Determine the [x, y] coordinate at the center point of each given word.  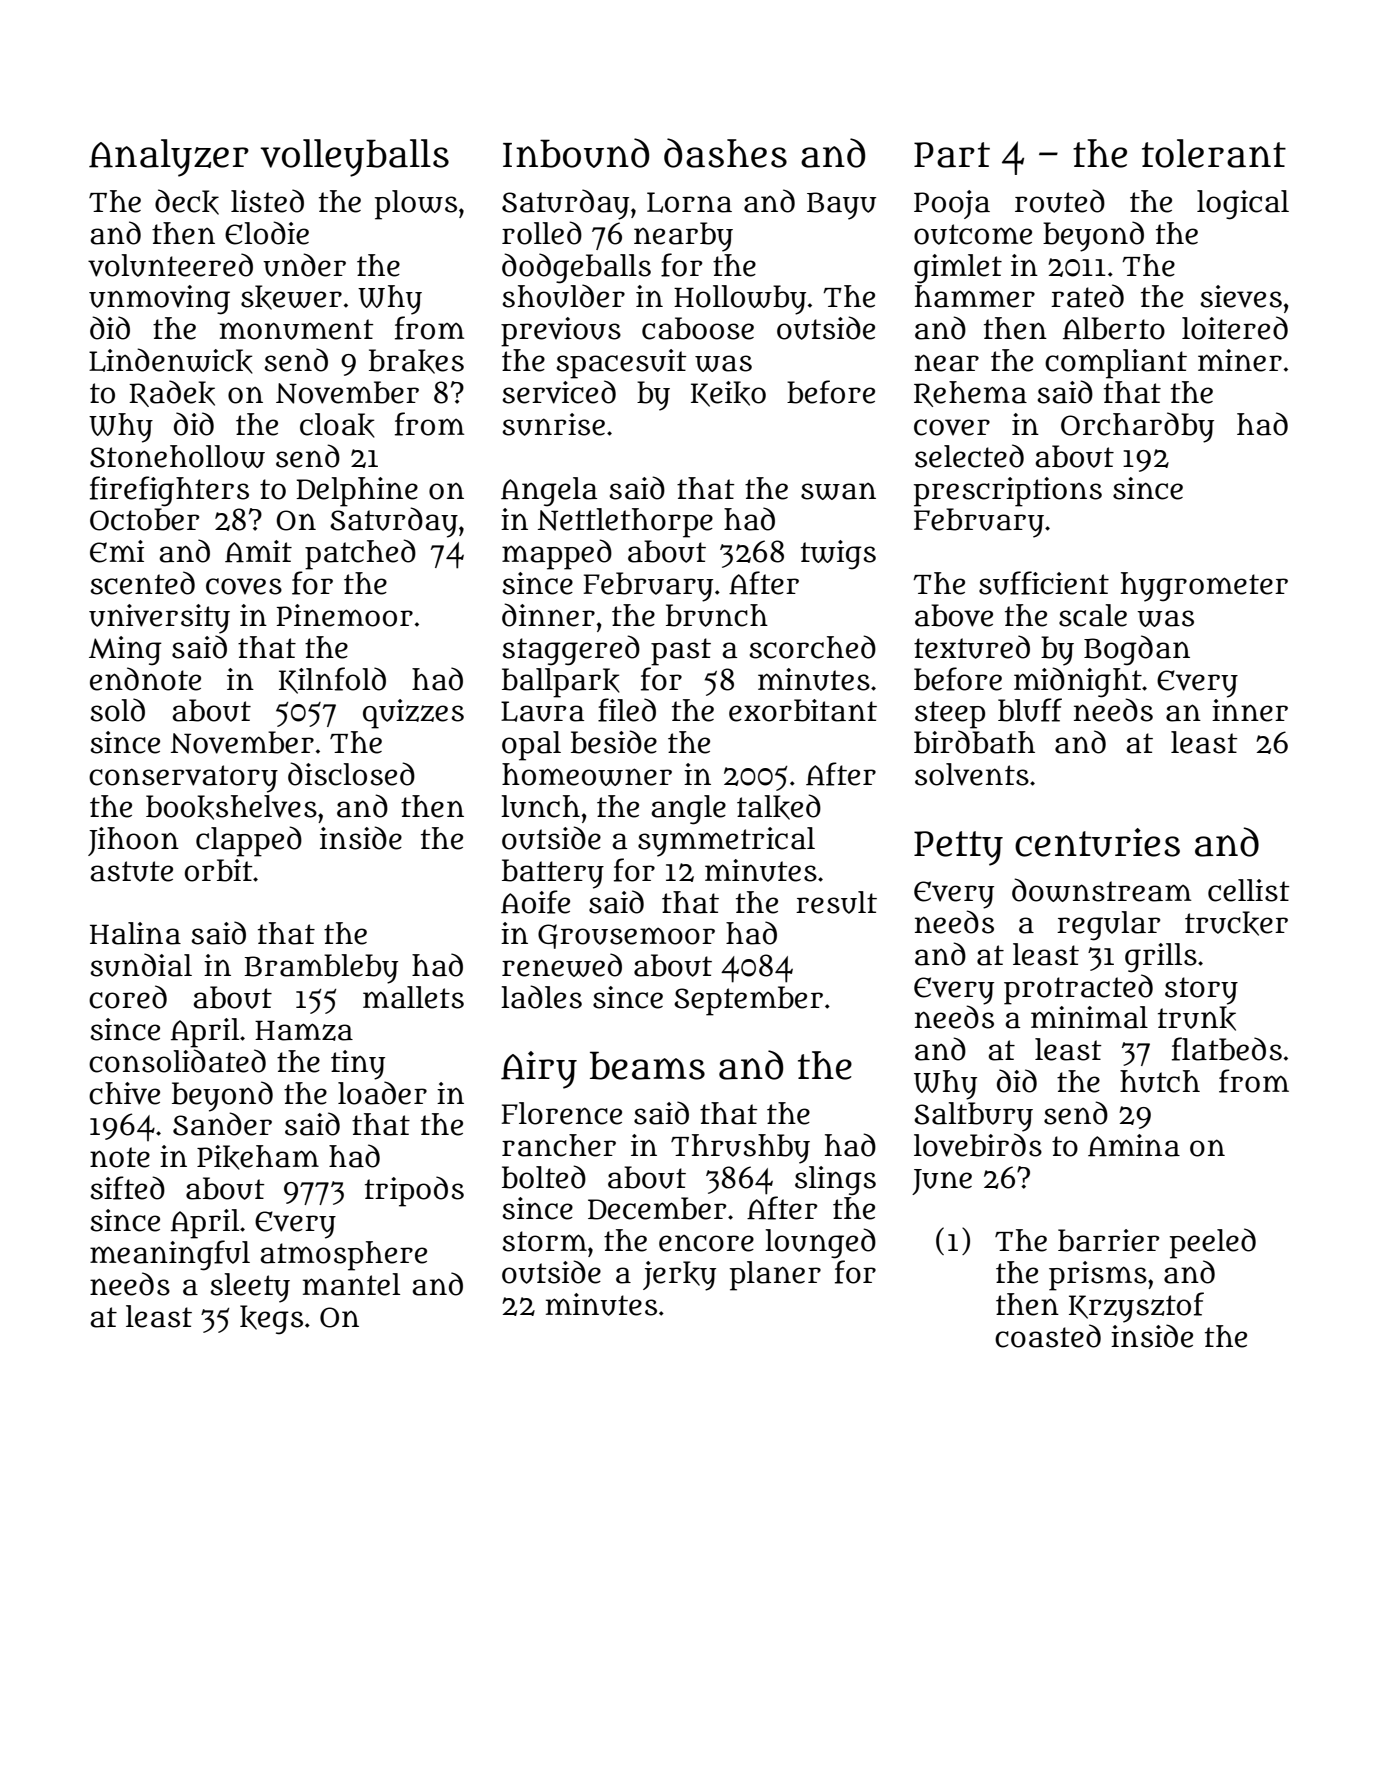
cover [952, 427]
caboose [698, 328]
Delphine [357, 492]
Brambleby [321, 969]
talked [779, 807]
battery [553, 874]
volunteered [170, 265]
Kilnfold [332, 680]
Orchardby [1137, 427]
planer [775, 1276]
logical [1243, 205]
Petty [958, 848]
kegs [271, 1320]
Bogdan [1137, 650]
